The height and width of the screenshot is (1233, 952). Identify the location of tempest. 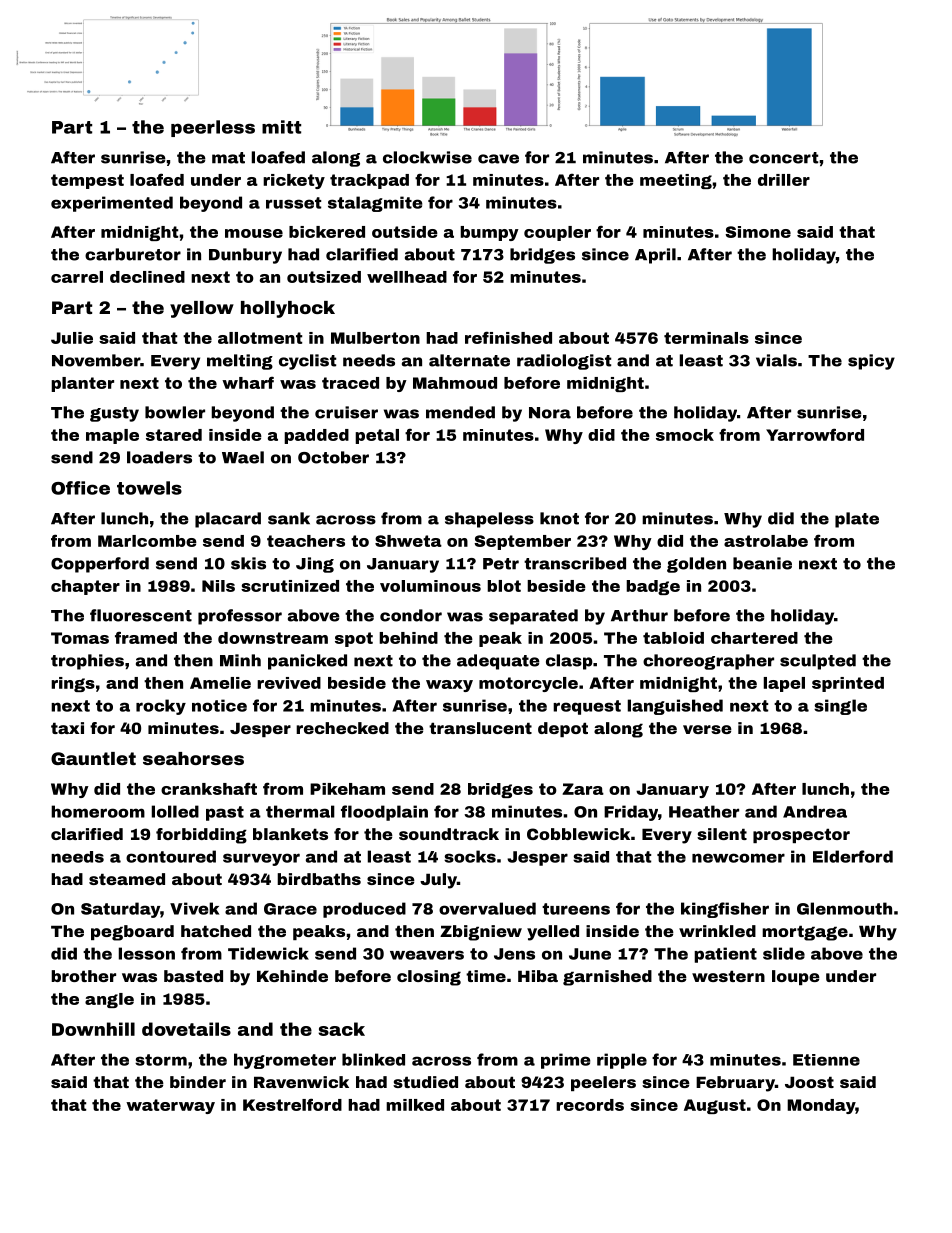
(87, 181).
